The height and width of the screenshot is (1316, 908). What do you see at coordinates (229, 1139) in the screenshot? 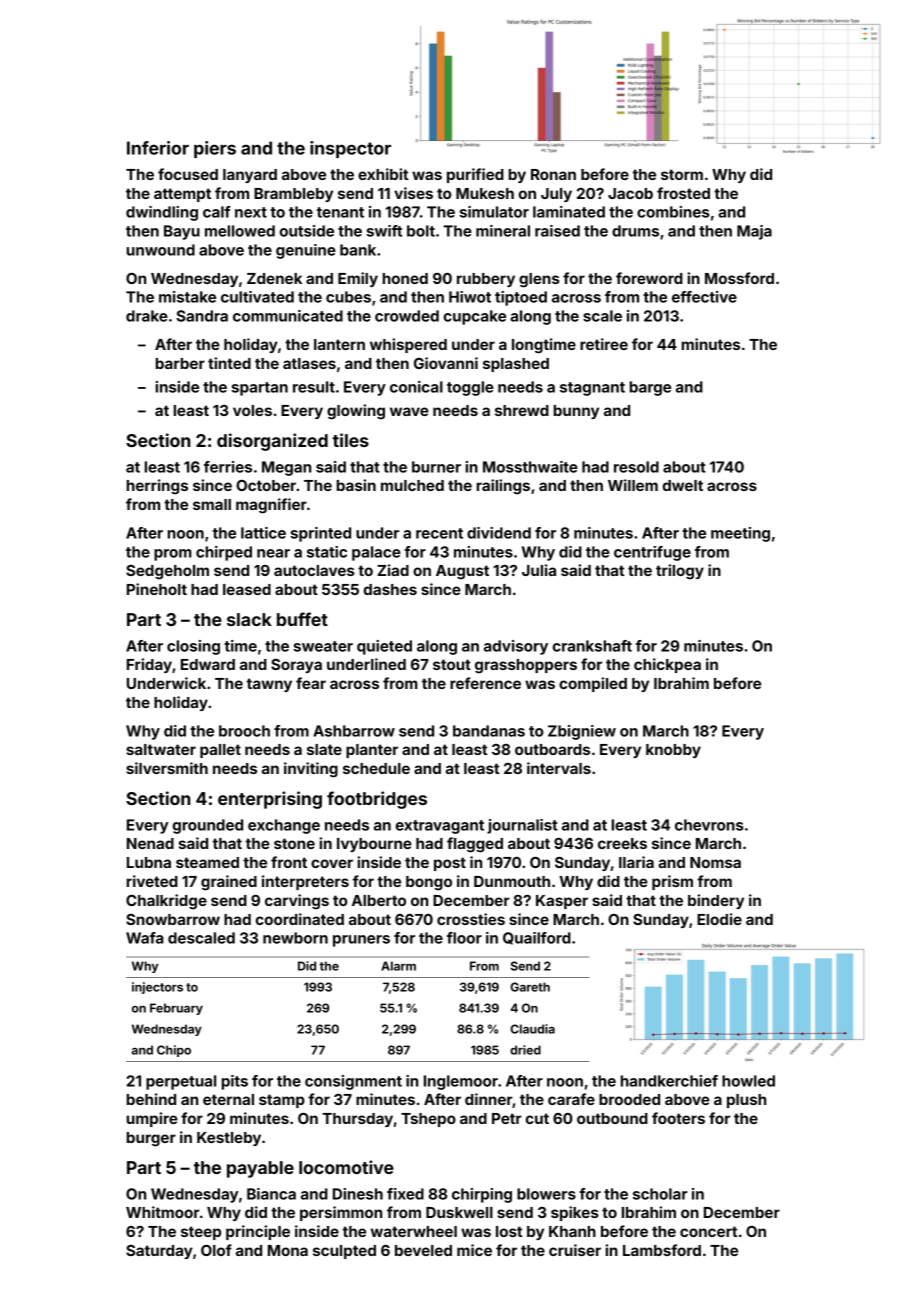
I see `Kestleby` at bounding box center [229, 1139].
